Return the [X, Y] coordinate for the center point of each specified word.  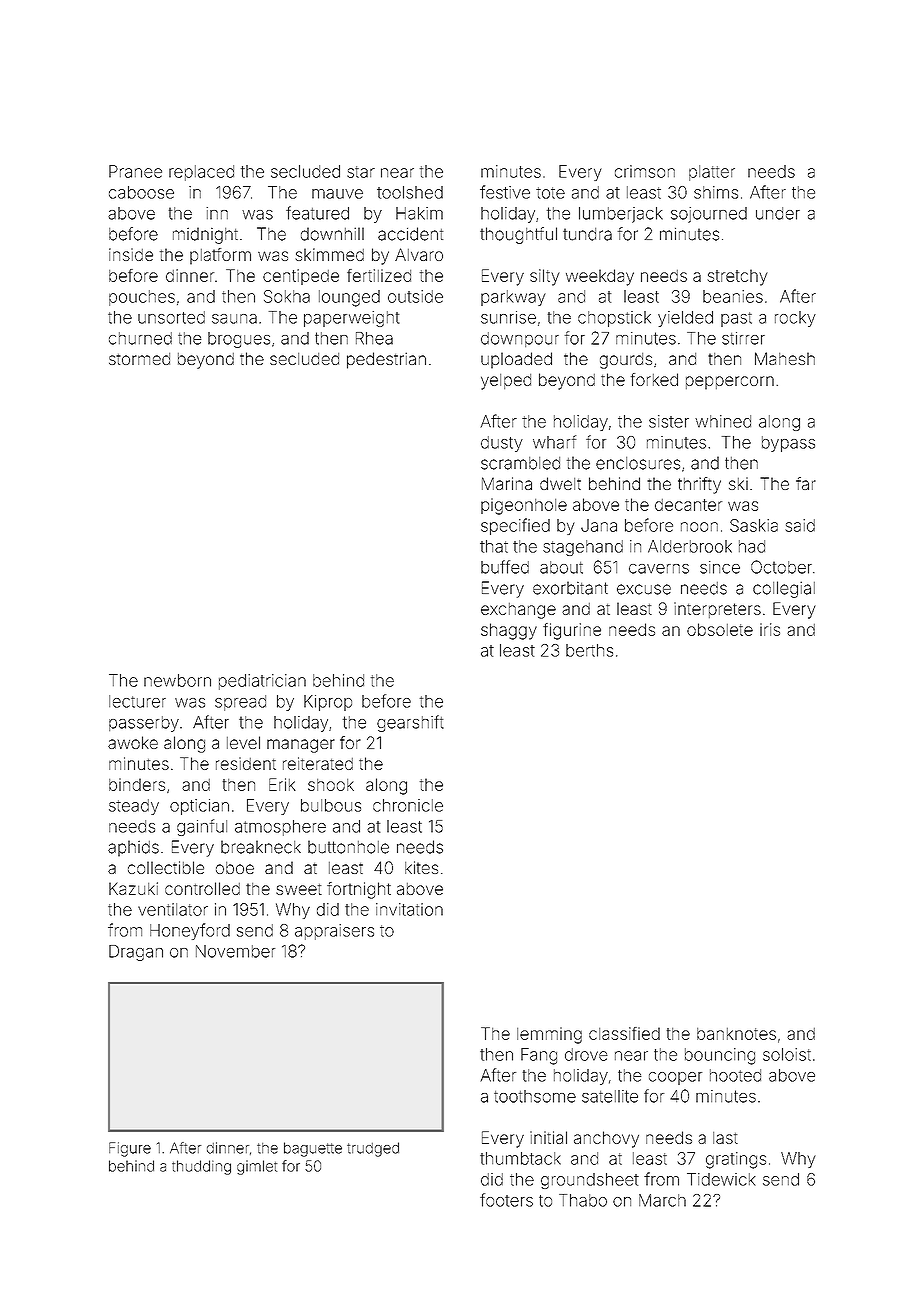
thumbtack [520, 1158]
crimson [645, 171]
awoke [133, 742]
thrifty [699, 485]
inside [131, 254]
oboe [235, 868]
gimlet [257, 1167]
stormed [139, 359]
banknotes [736, 1034]
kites [421, 867]
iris [770, 629]
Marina [507, 483]
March [662, 1200]
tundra [587, 234]
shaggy [509, 631]
